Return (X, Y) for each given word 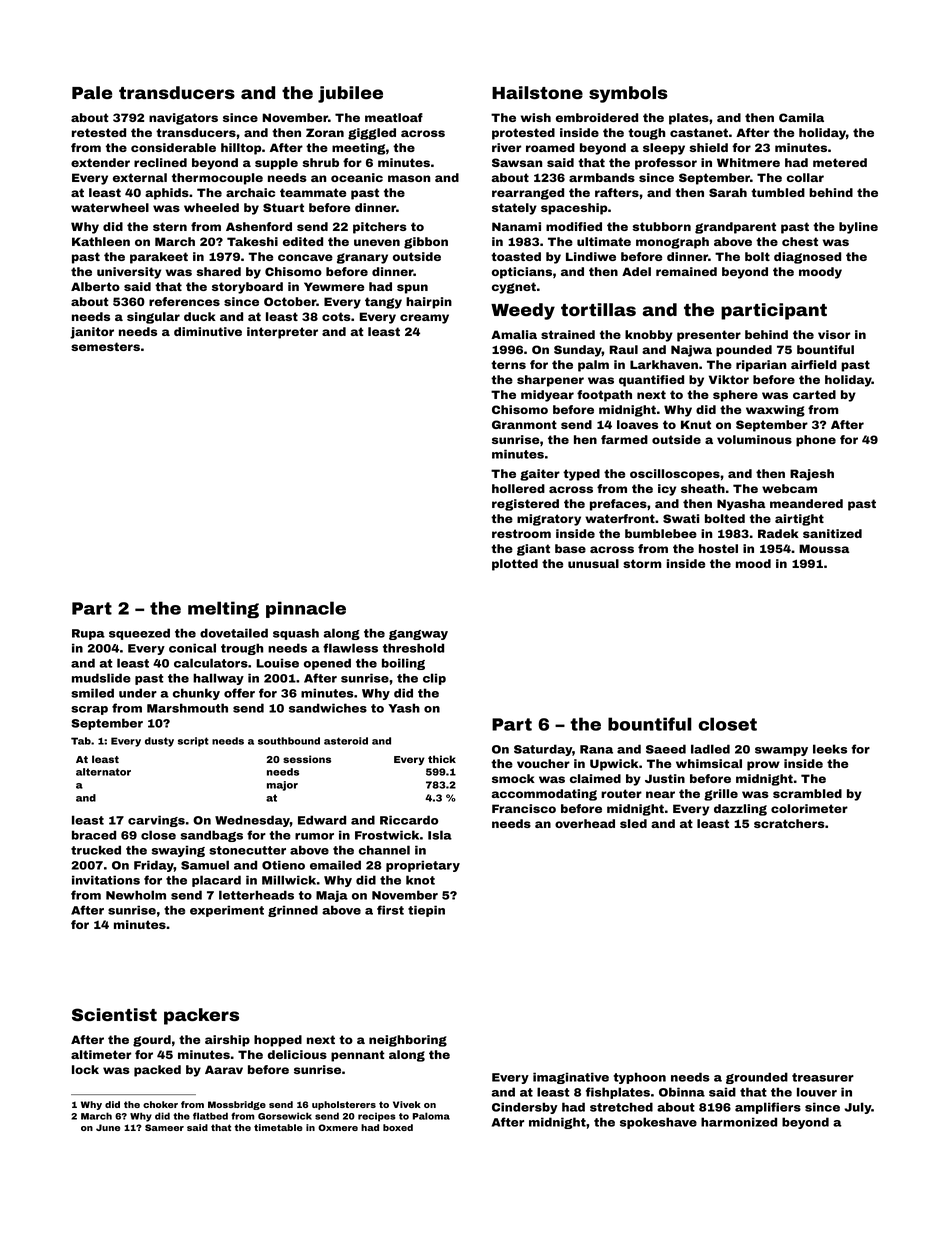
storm (642, 563)
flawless (350, 648)
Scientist (114, 1014)
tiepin (426, 911)
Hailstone (537, 92)
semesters (105, 346)
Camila (801, 117)
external (140, 177)
